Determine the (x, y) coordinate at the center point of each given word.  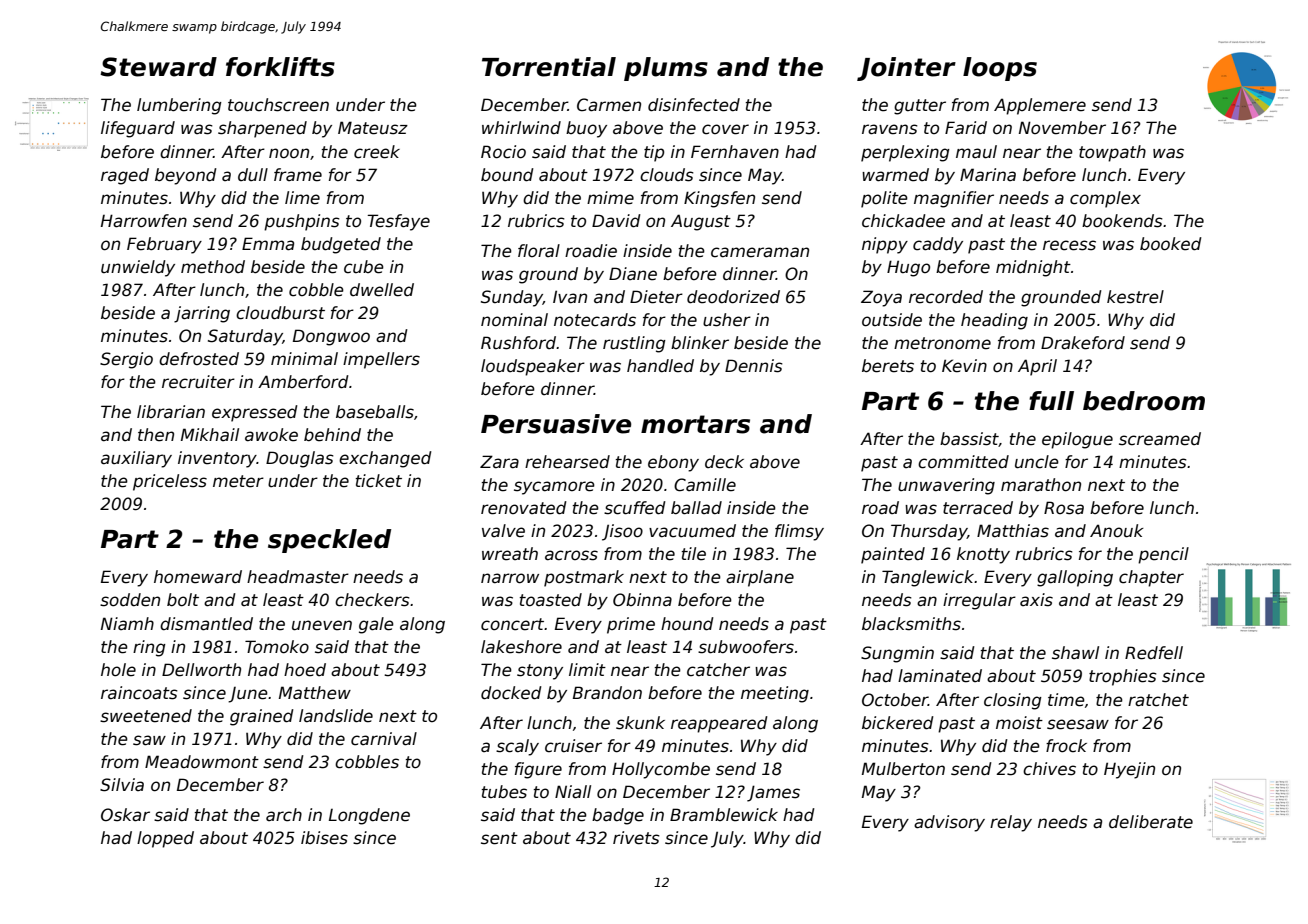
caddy (938, 245)
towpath (1112, 153)
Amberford (303, 382)
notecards (595, 320)
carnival (384, 739)
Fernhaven (735, 152)
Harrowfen (144, 221)
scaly (517, 747)
